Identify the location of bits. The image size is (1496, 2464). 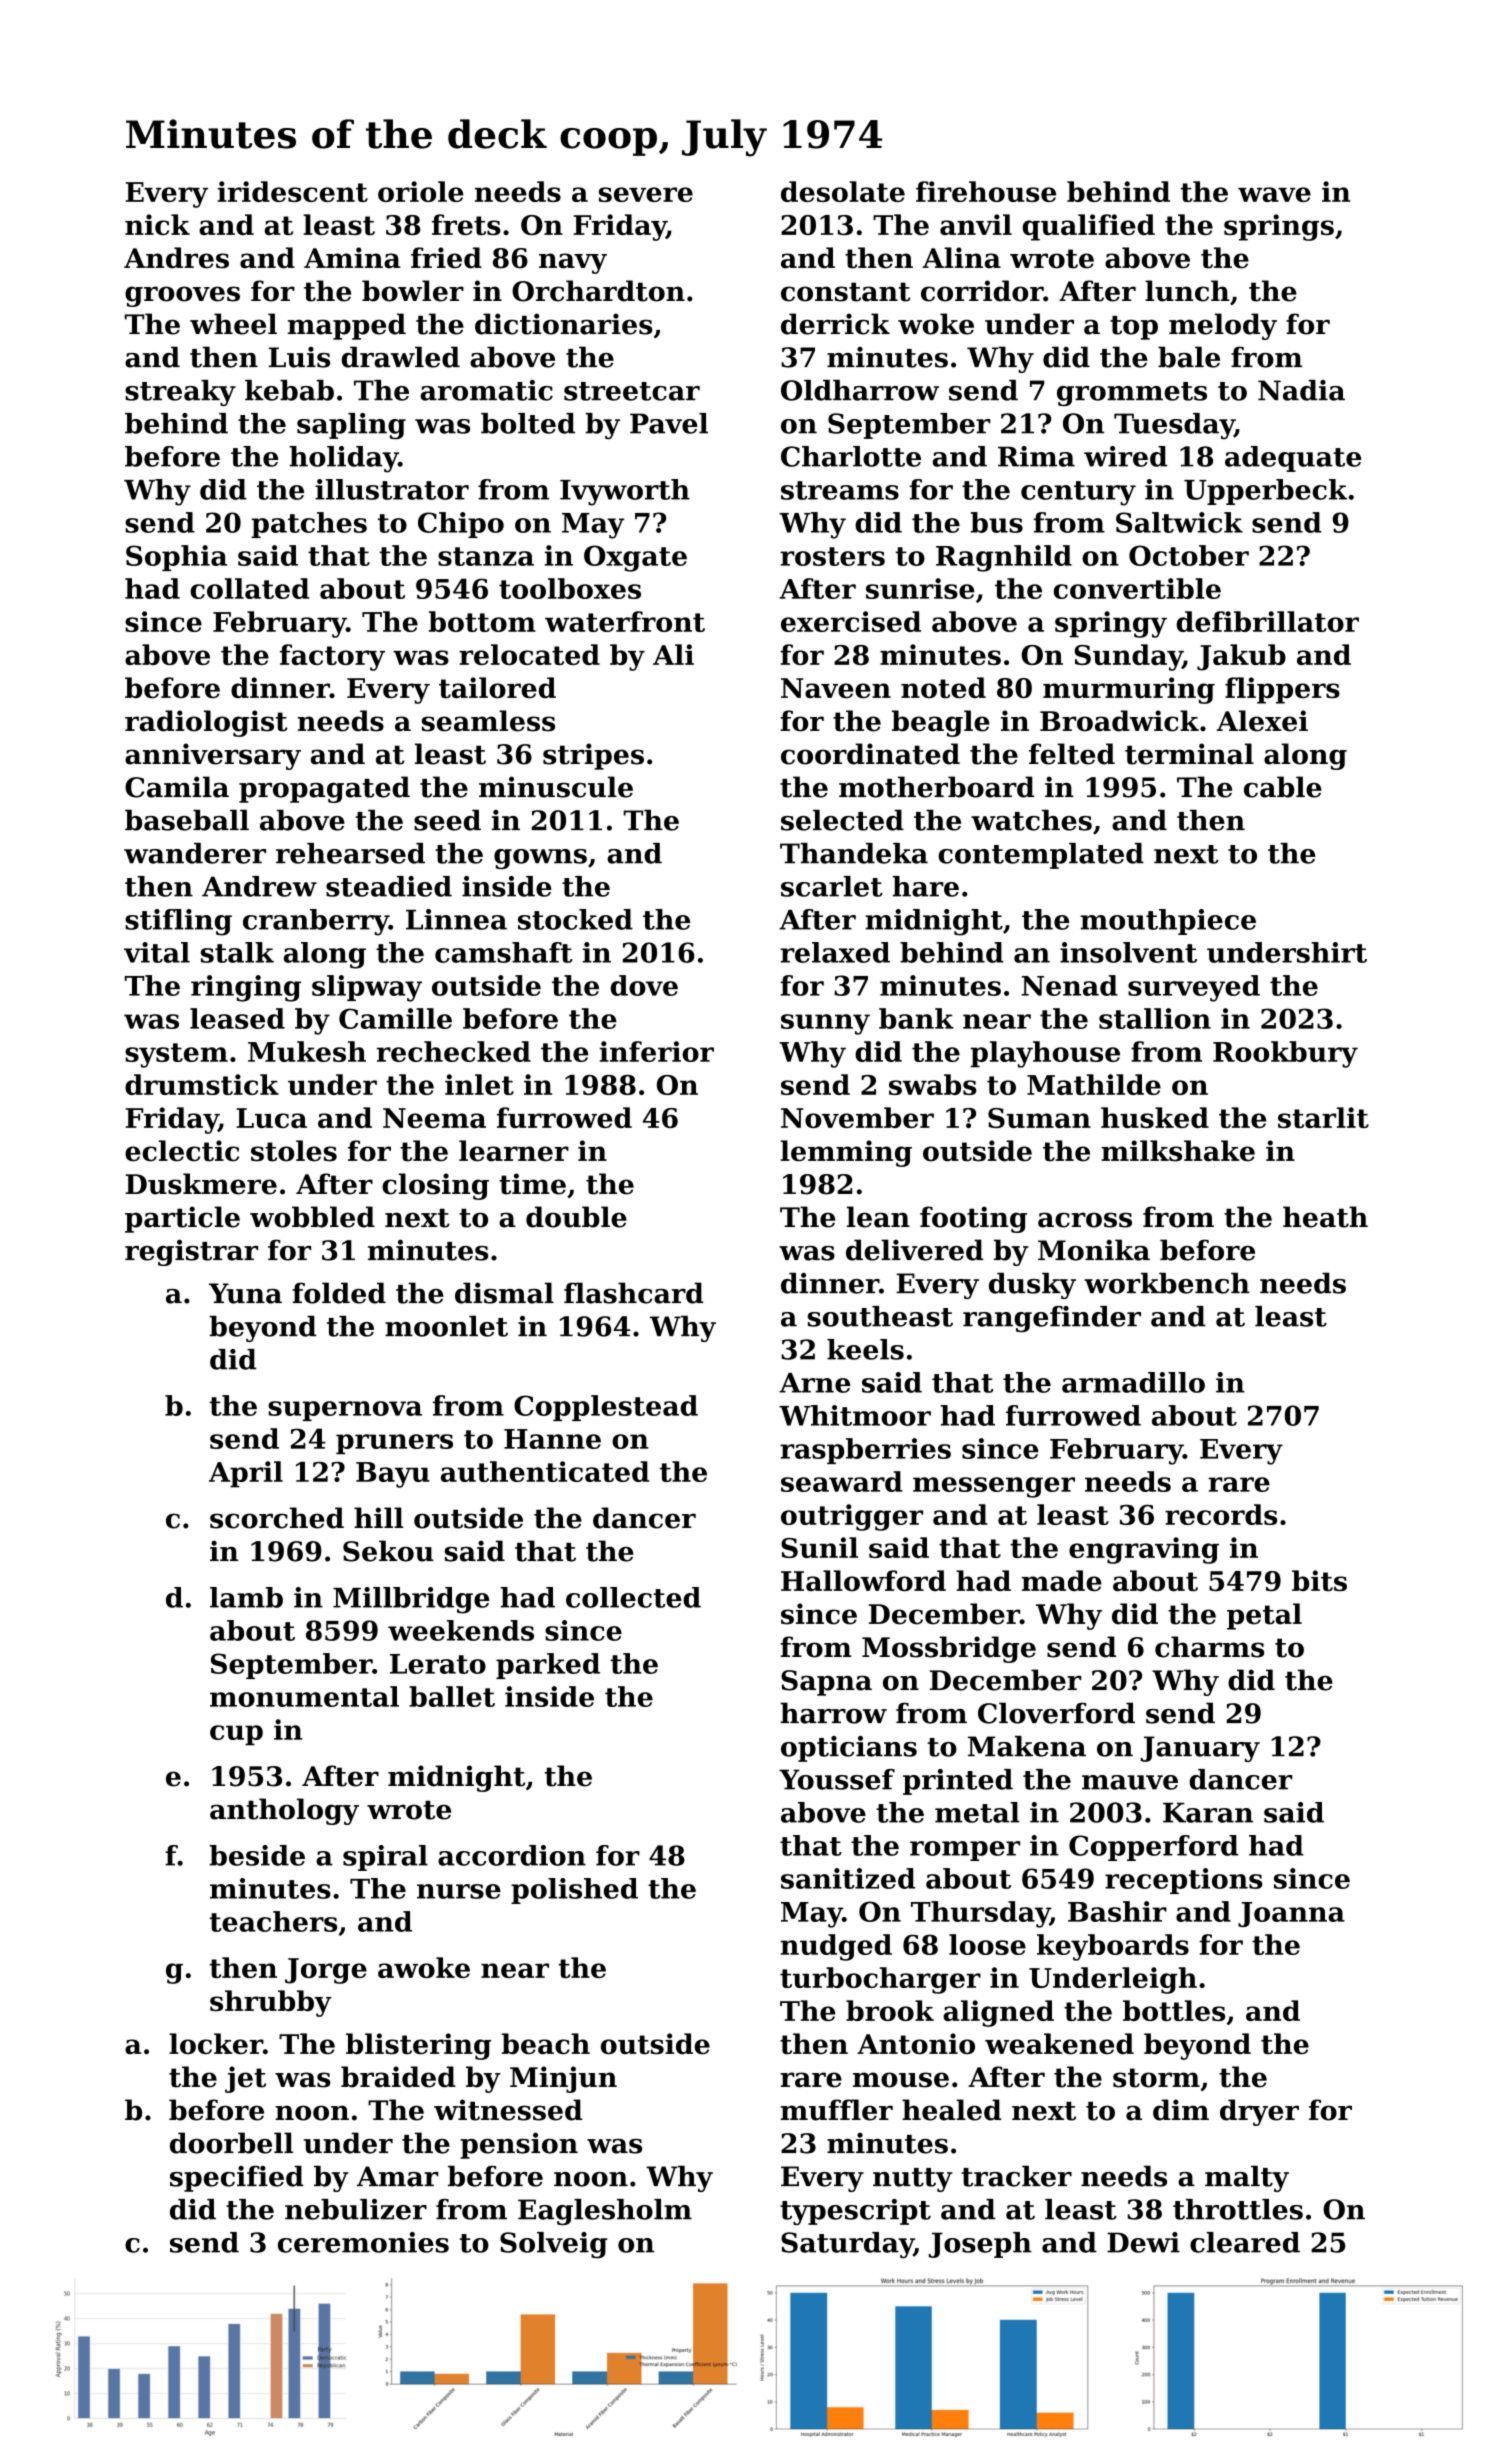
(1319, 1580).
